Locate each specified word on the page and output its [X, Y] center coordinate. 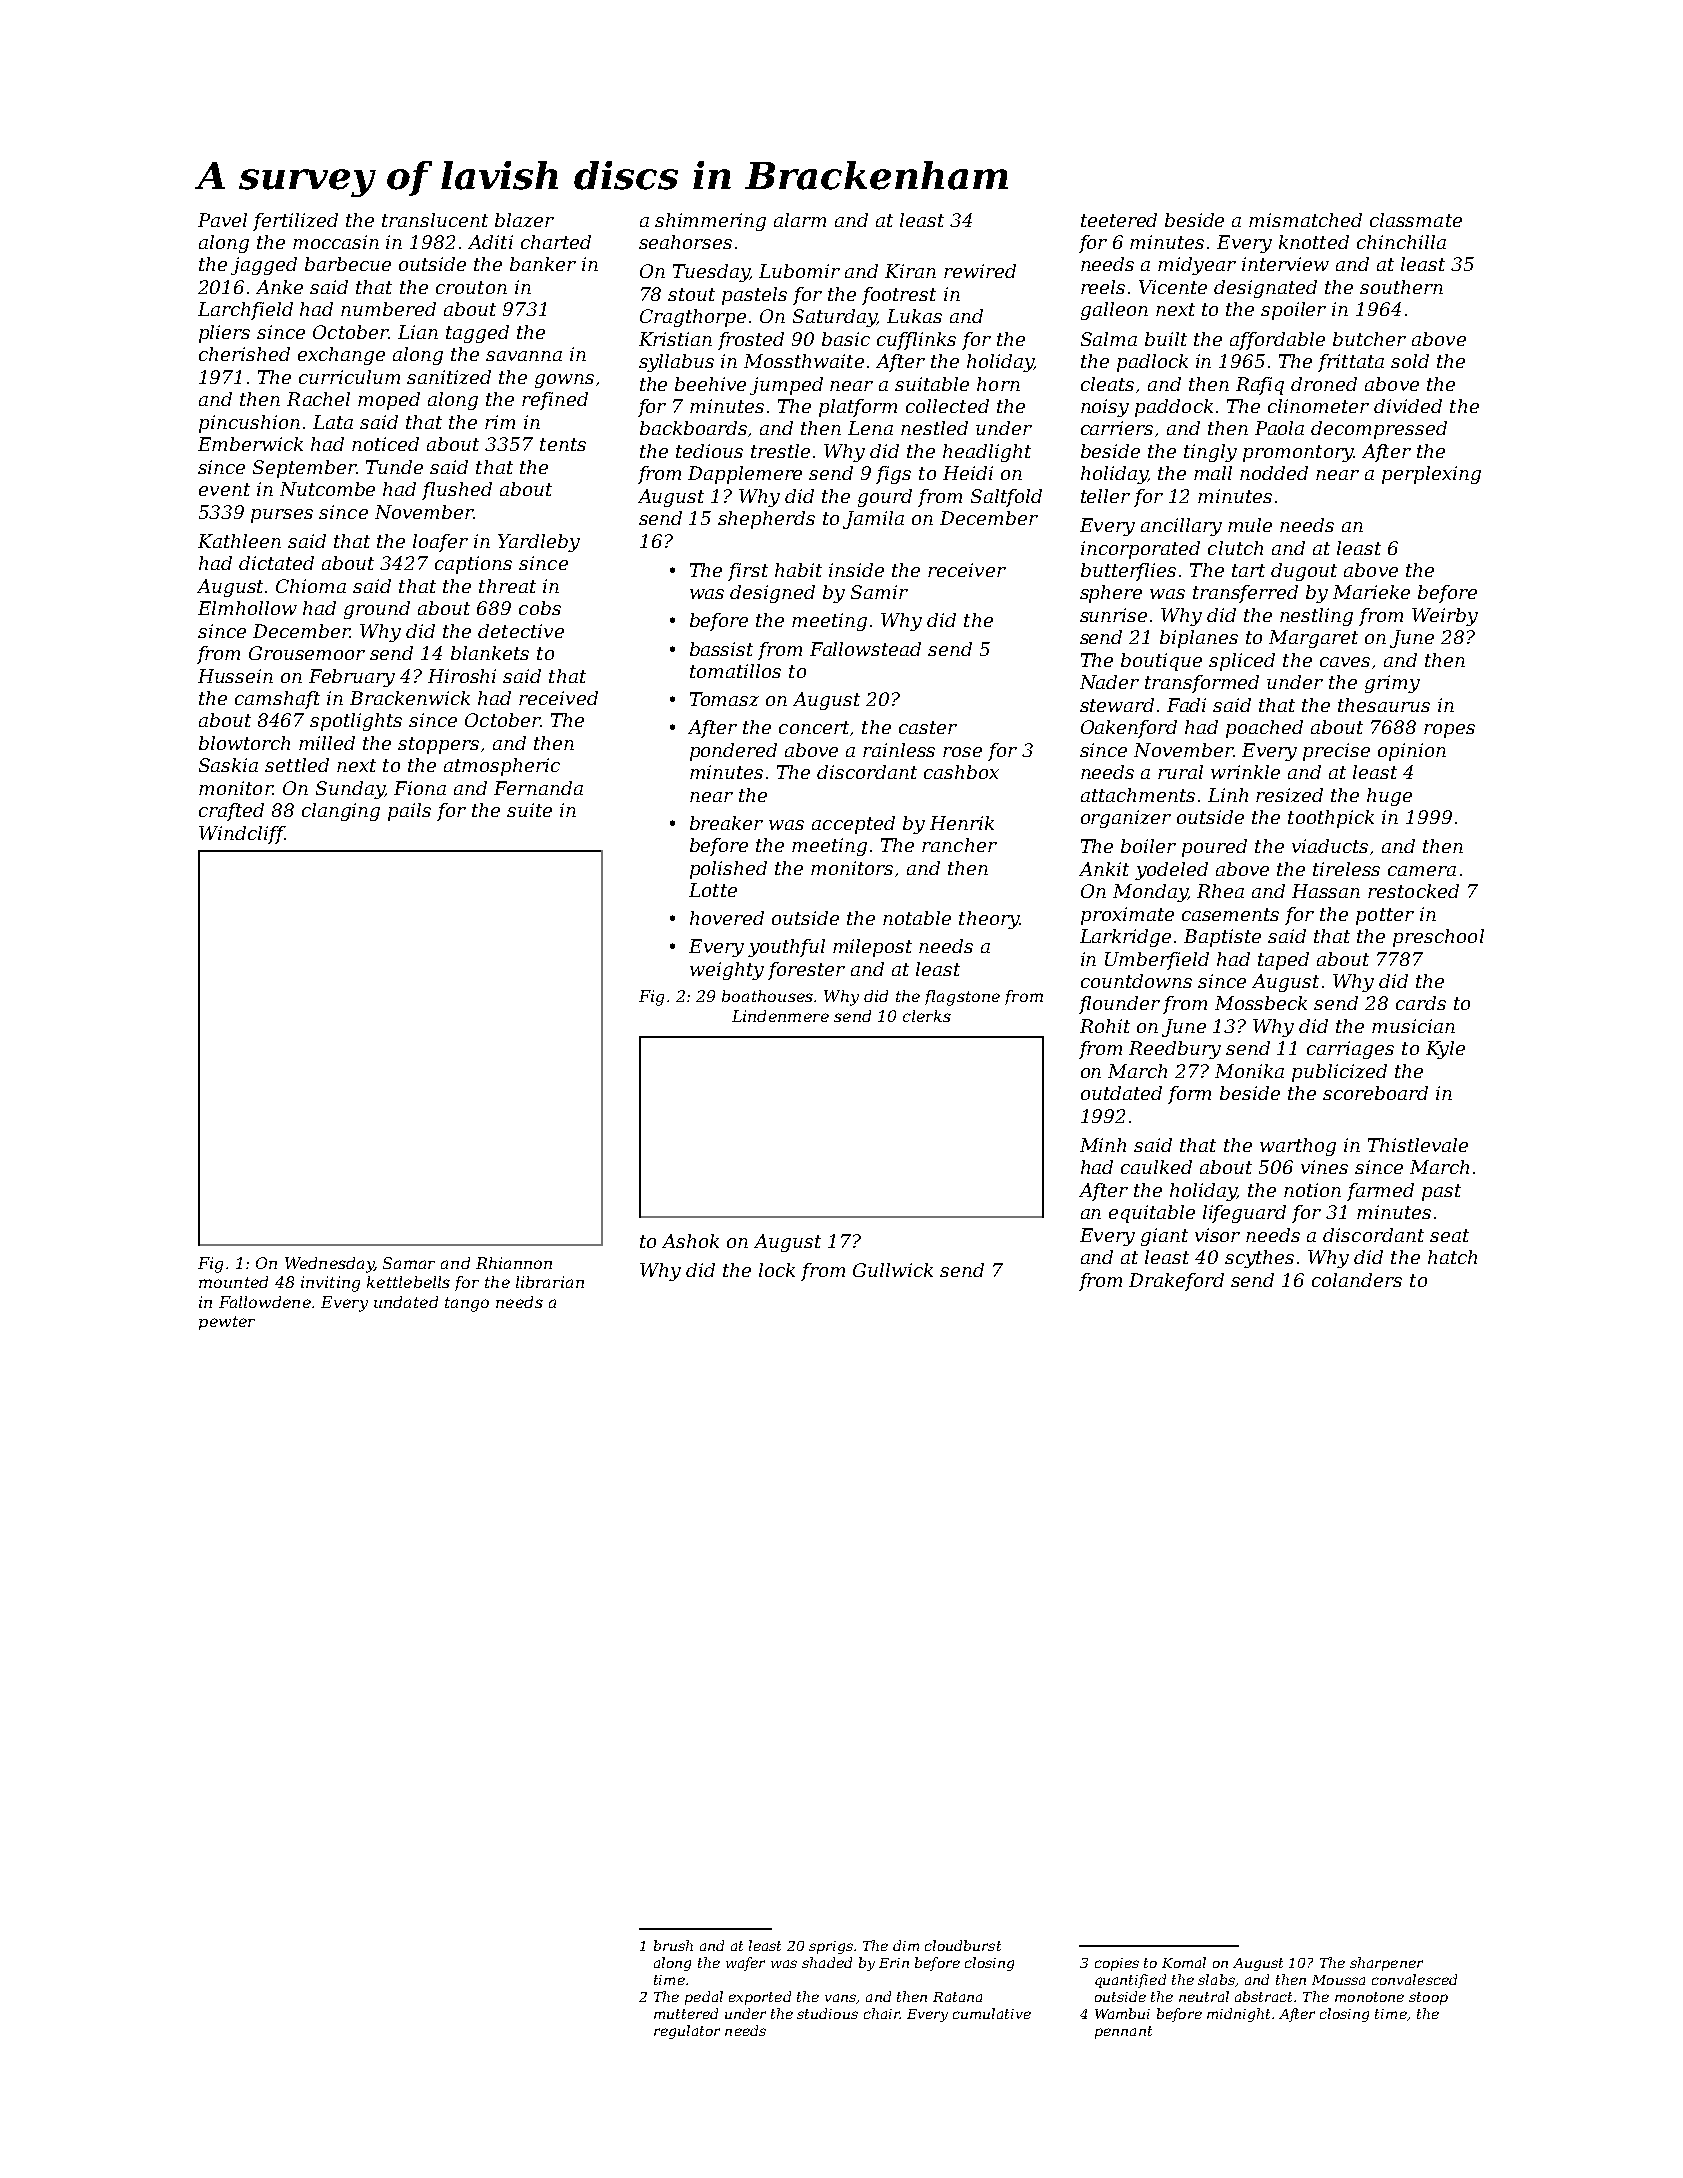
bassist [721, 649]
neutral [1204, 1996]
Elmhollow [247, 608]
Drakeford [1176, 1282]
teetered [1119, 220]
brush [673, 1945]
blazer [524, 220]
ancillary [1181, 527]
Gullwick [893, 1270]
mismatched [1305, 220]
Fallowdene [265, 1302]
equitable [1152, 1214]
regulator [687, 2032]
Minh [1103, 1145]
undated [406, 1302]
